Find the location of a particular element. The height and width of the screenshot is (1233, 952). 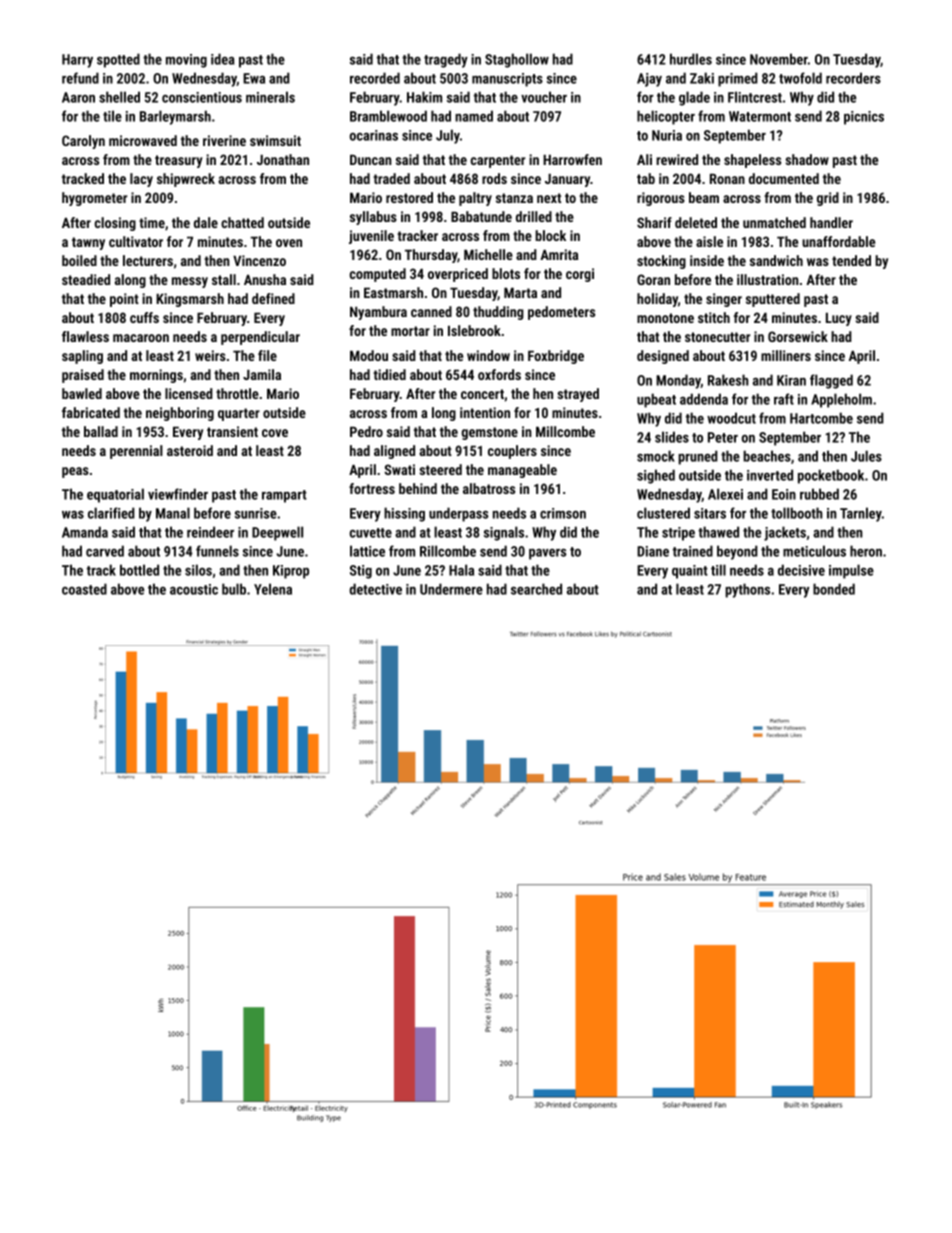

manageable is located at coordinates (522, 471).
